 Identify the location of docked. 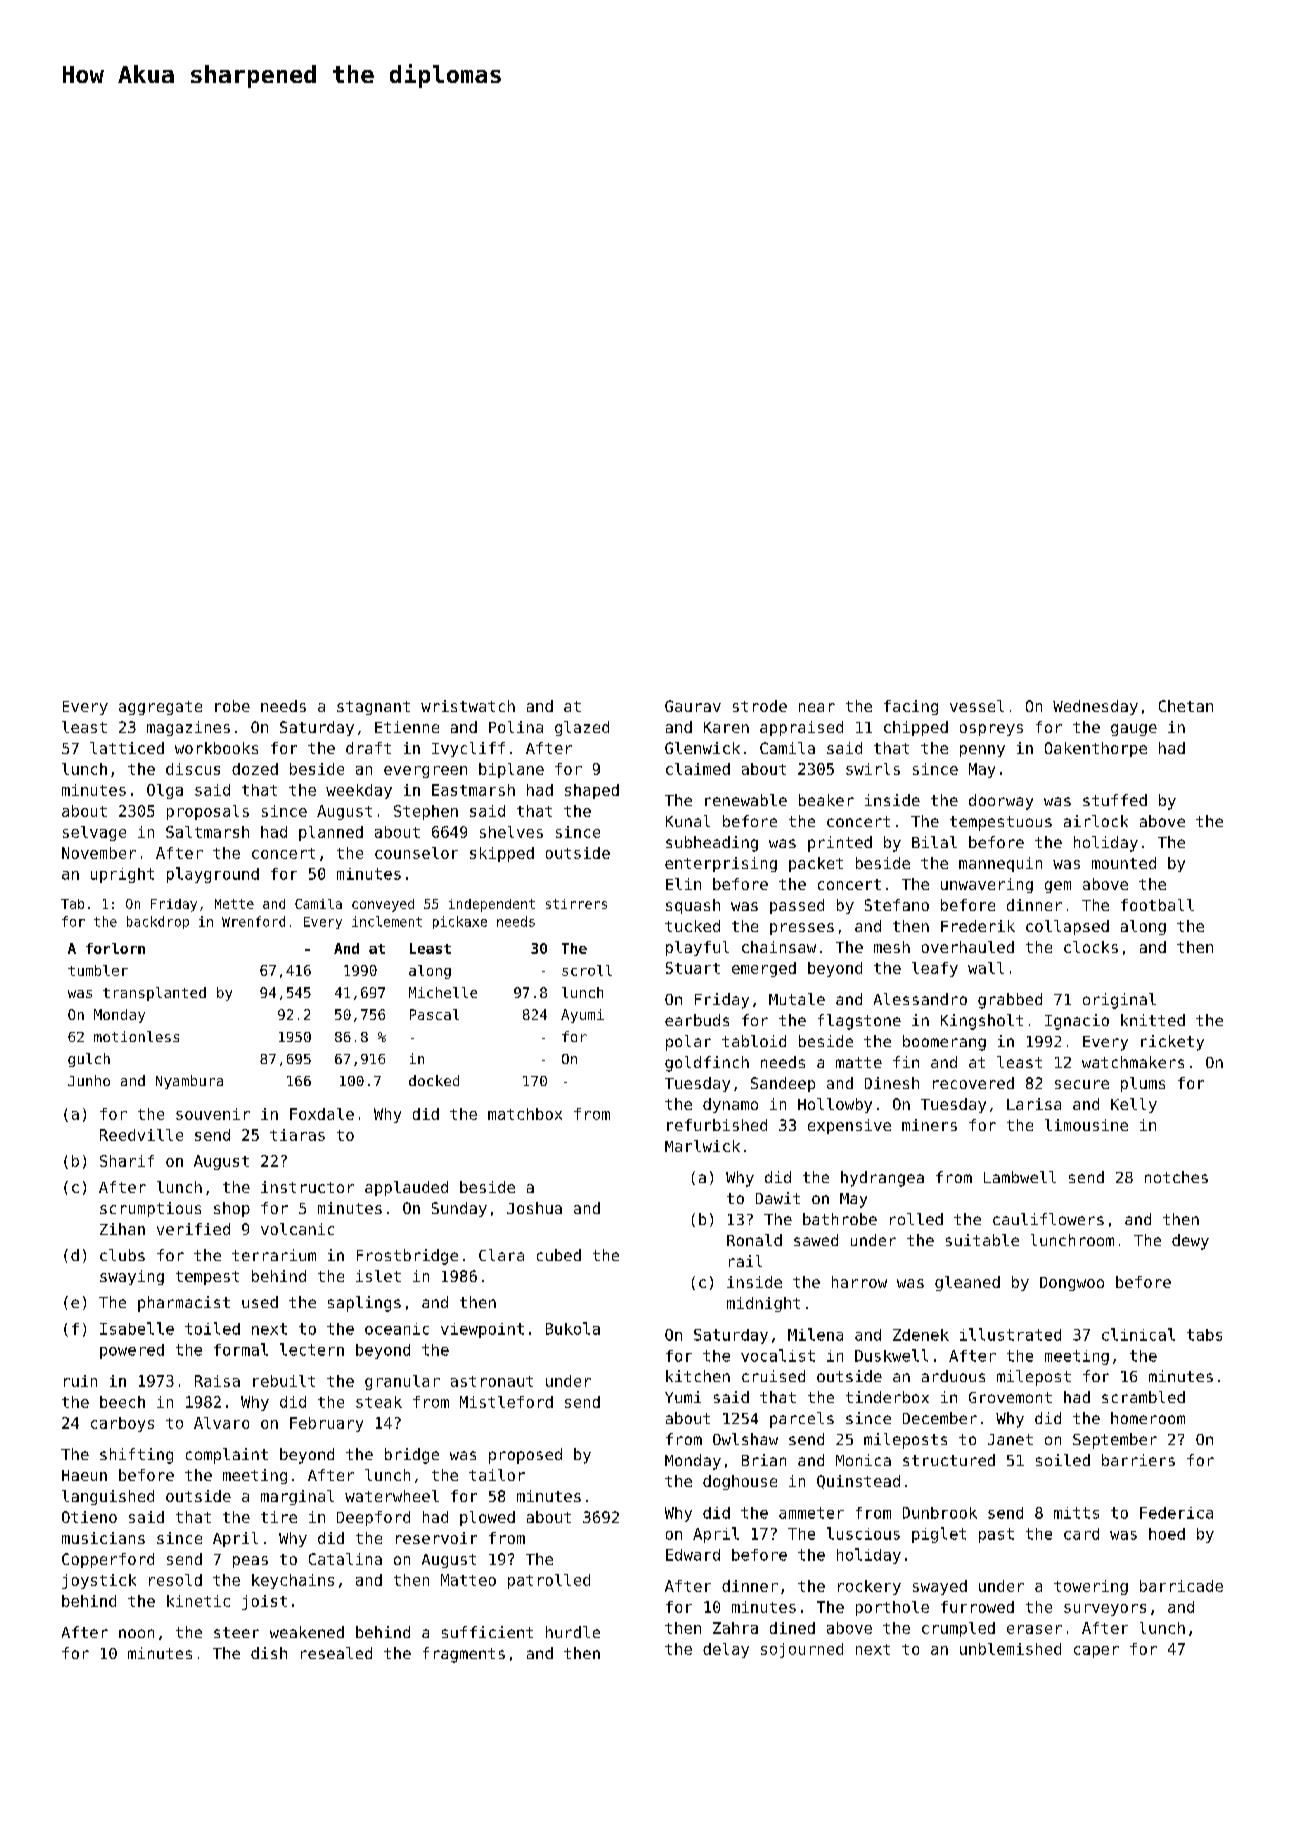
(434, 1080).
